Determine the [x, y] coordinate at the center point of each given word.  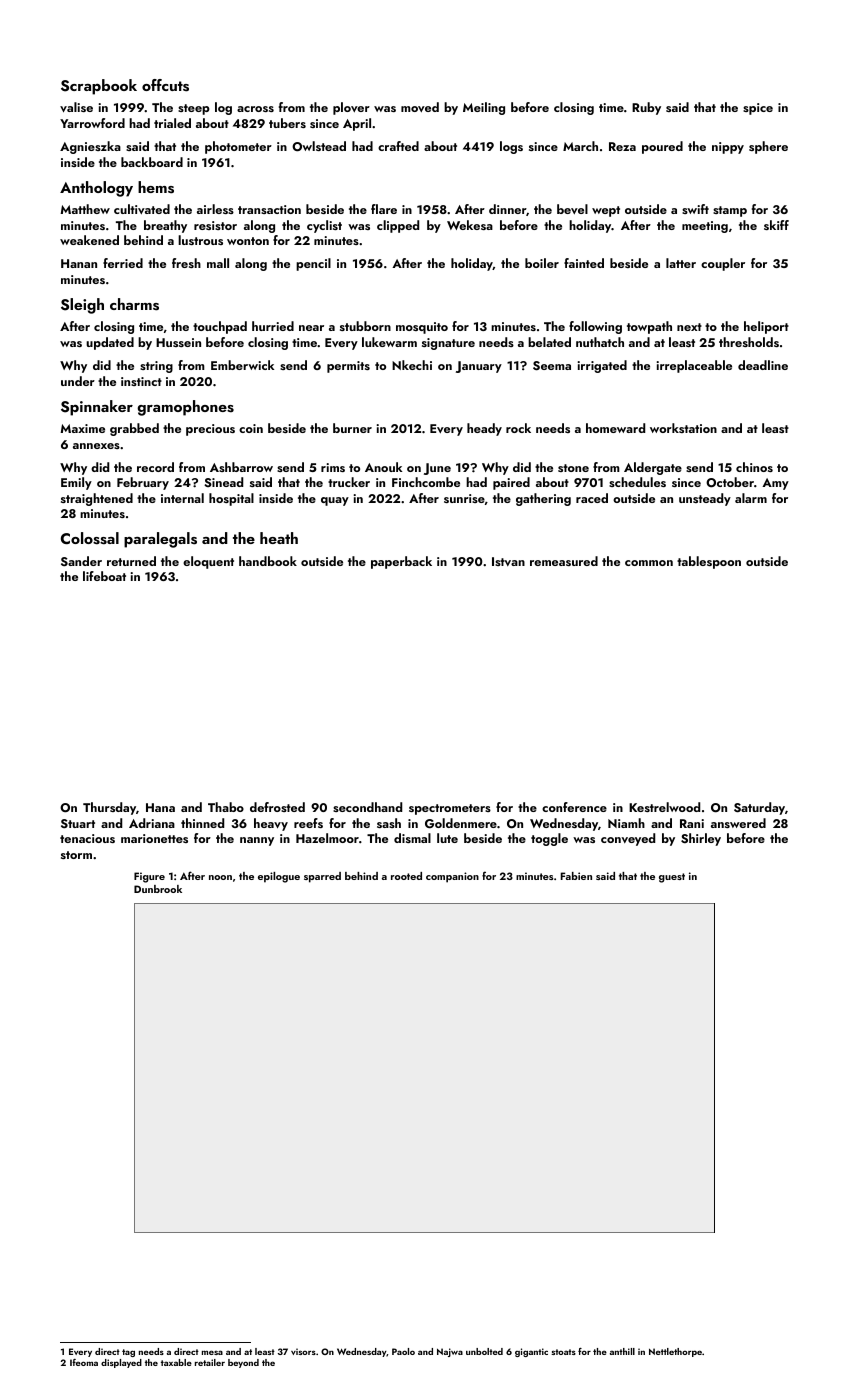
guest [672, 878]
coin [251, 428]
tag [128, 1353]
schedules [637, 482]
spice [758, 109]
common [649, 563]
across [255, 109]
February [143, 483]
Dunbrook [158, 889]
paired [511, 483]
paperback [401, 562]
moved [420, 107]
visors [303, 1351]
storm [76, 855]
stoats [563, 1352]
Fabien [576, 876]
